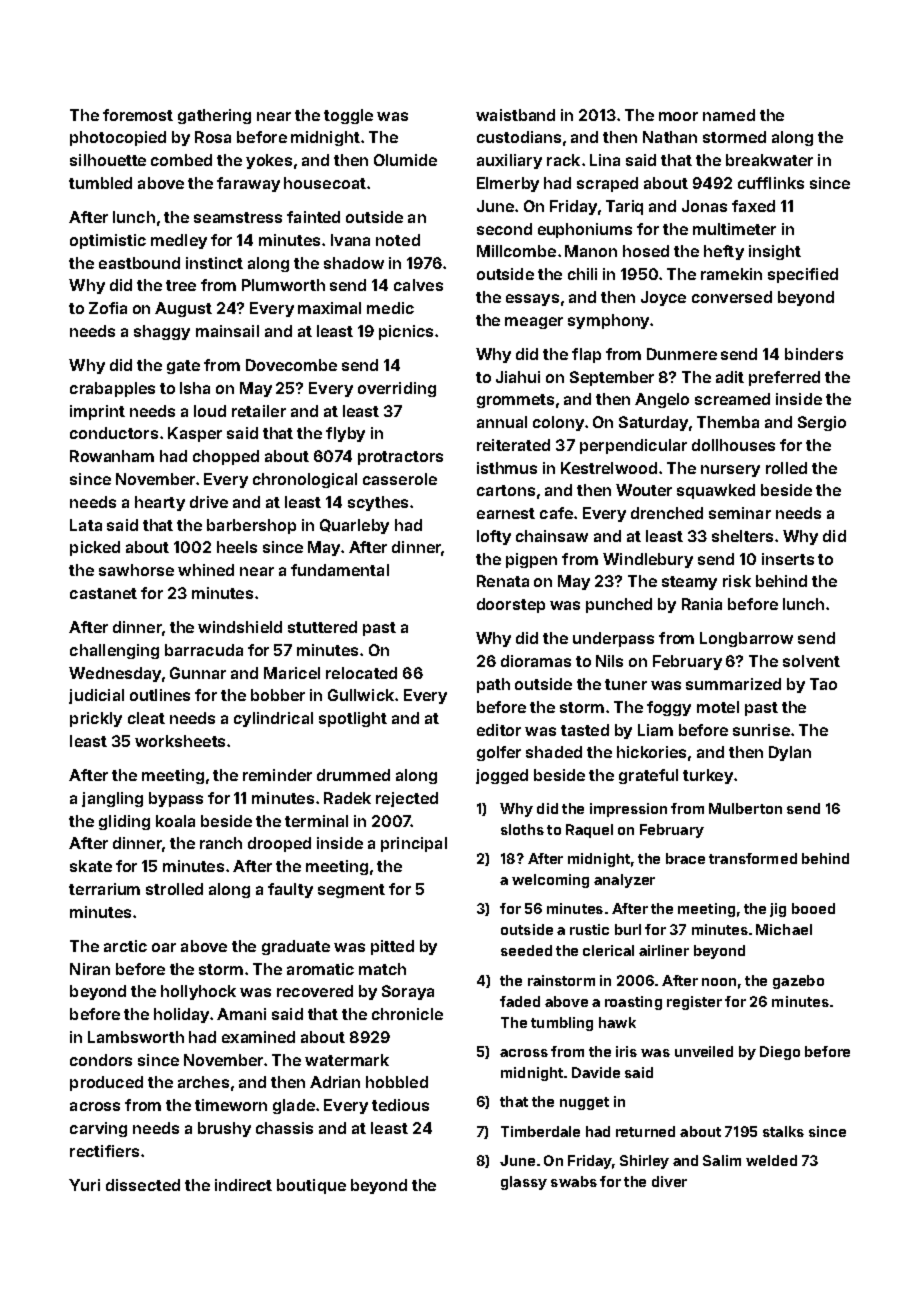 This image has height=1308, width=924. I want to click on picnics, so click(406, 332).
